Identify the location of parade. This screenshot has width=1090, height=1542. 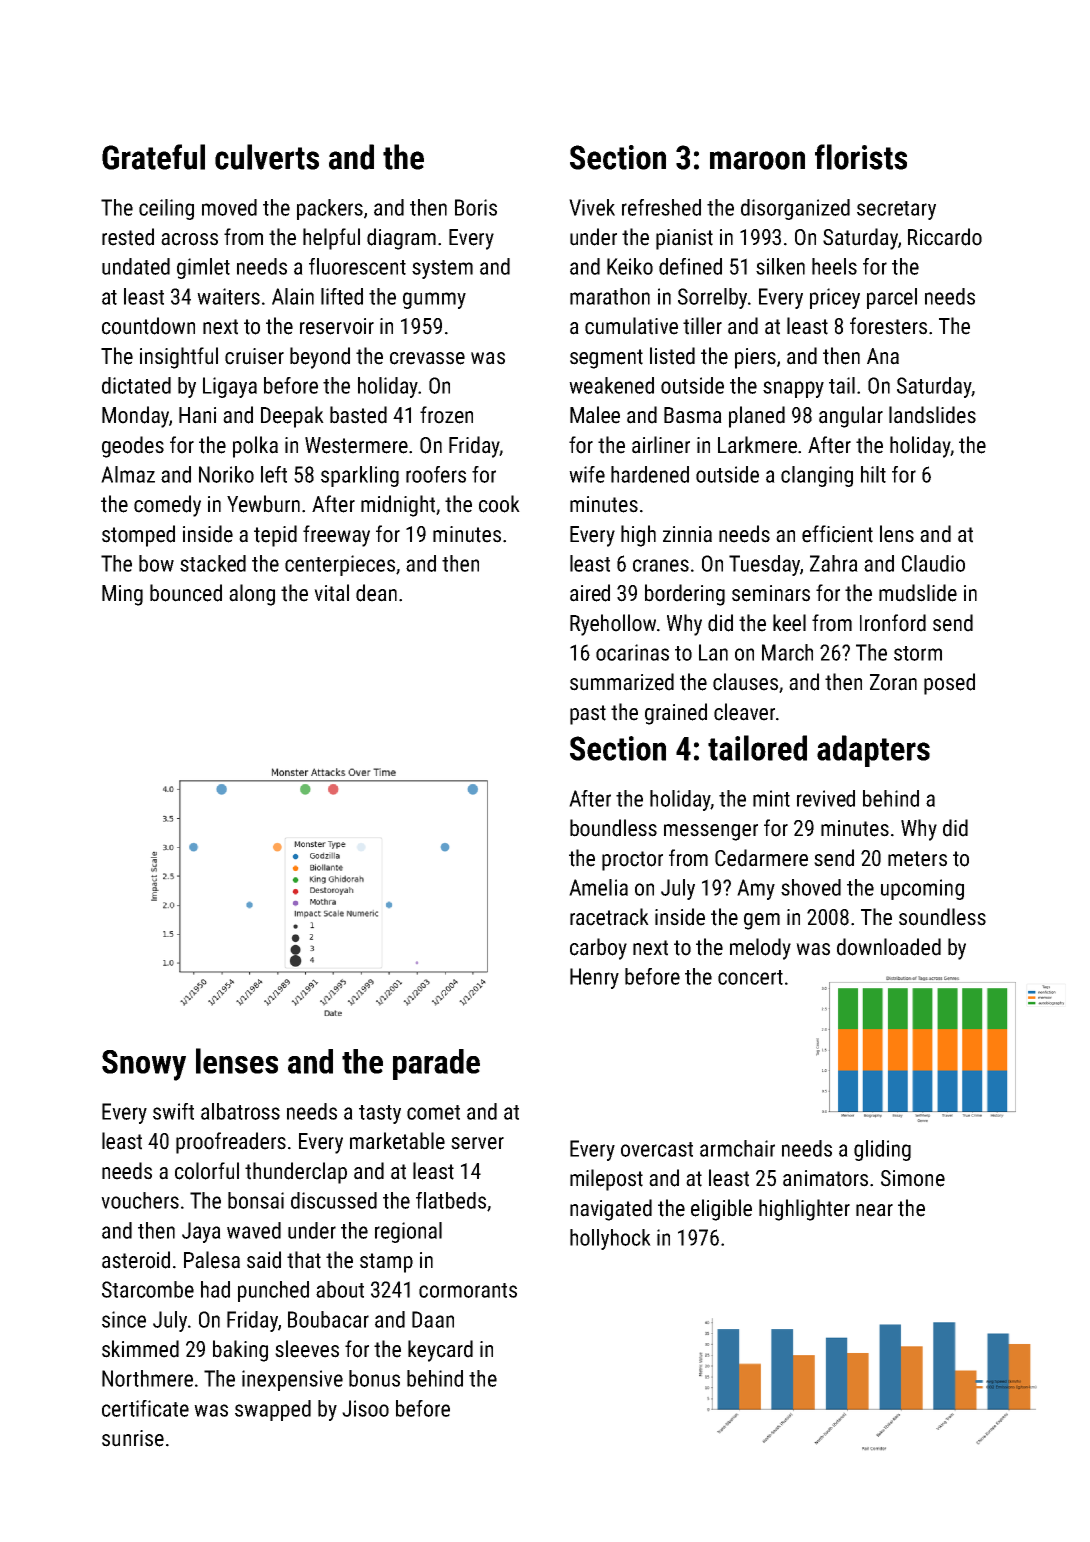
(436, 1064).
